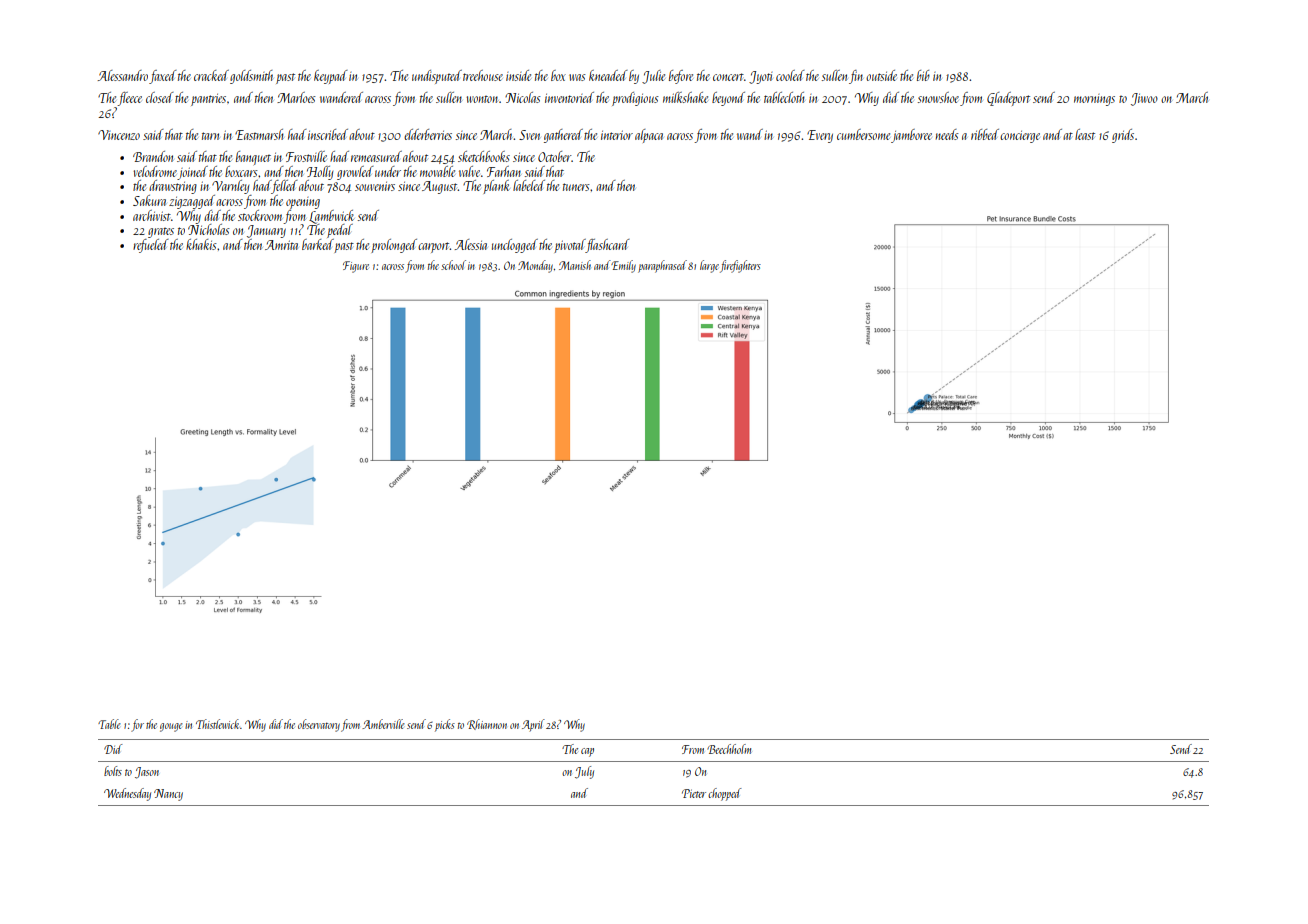  What do you see at coordinates (437, 77) in the document?
I see `undisputed` at bounding box center [437, 77].
